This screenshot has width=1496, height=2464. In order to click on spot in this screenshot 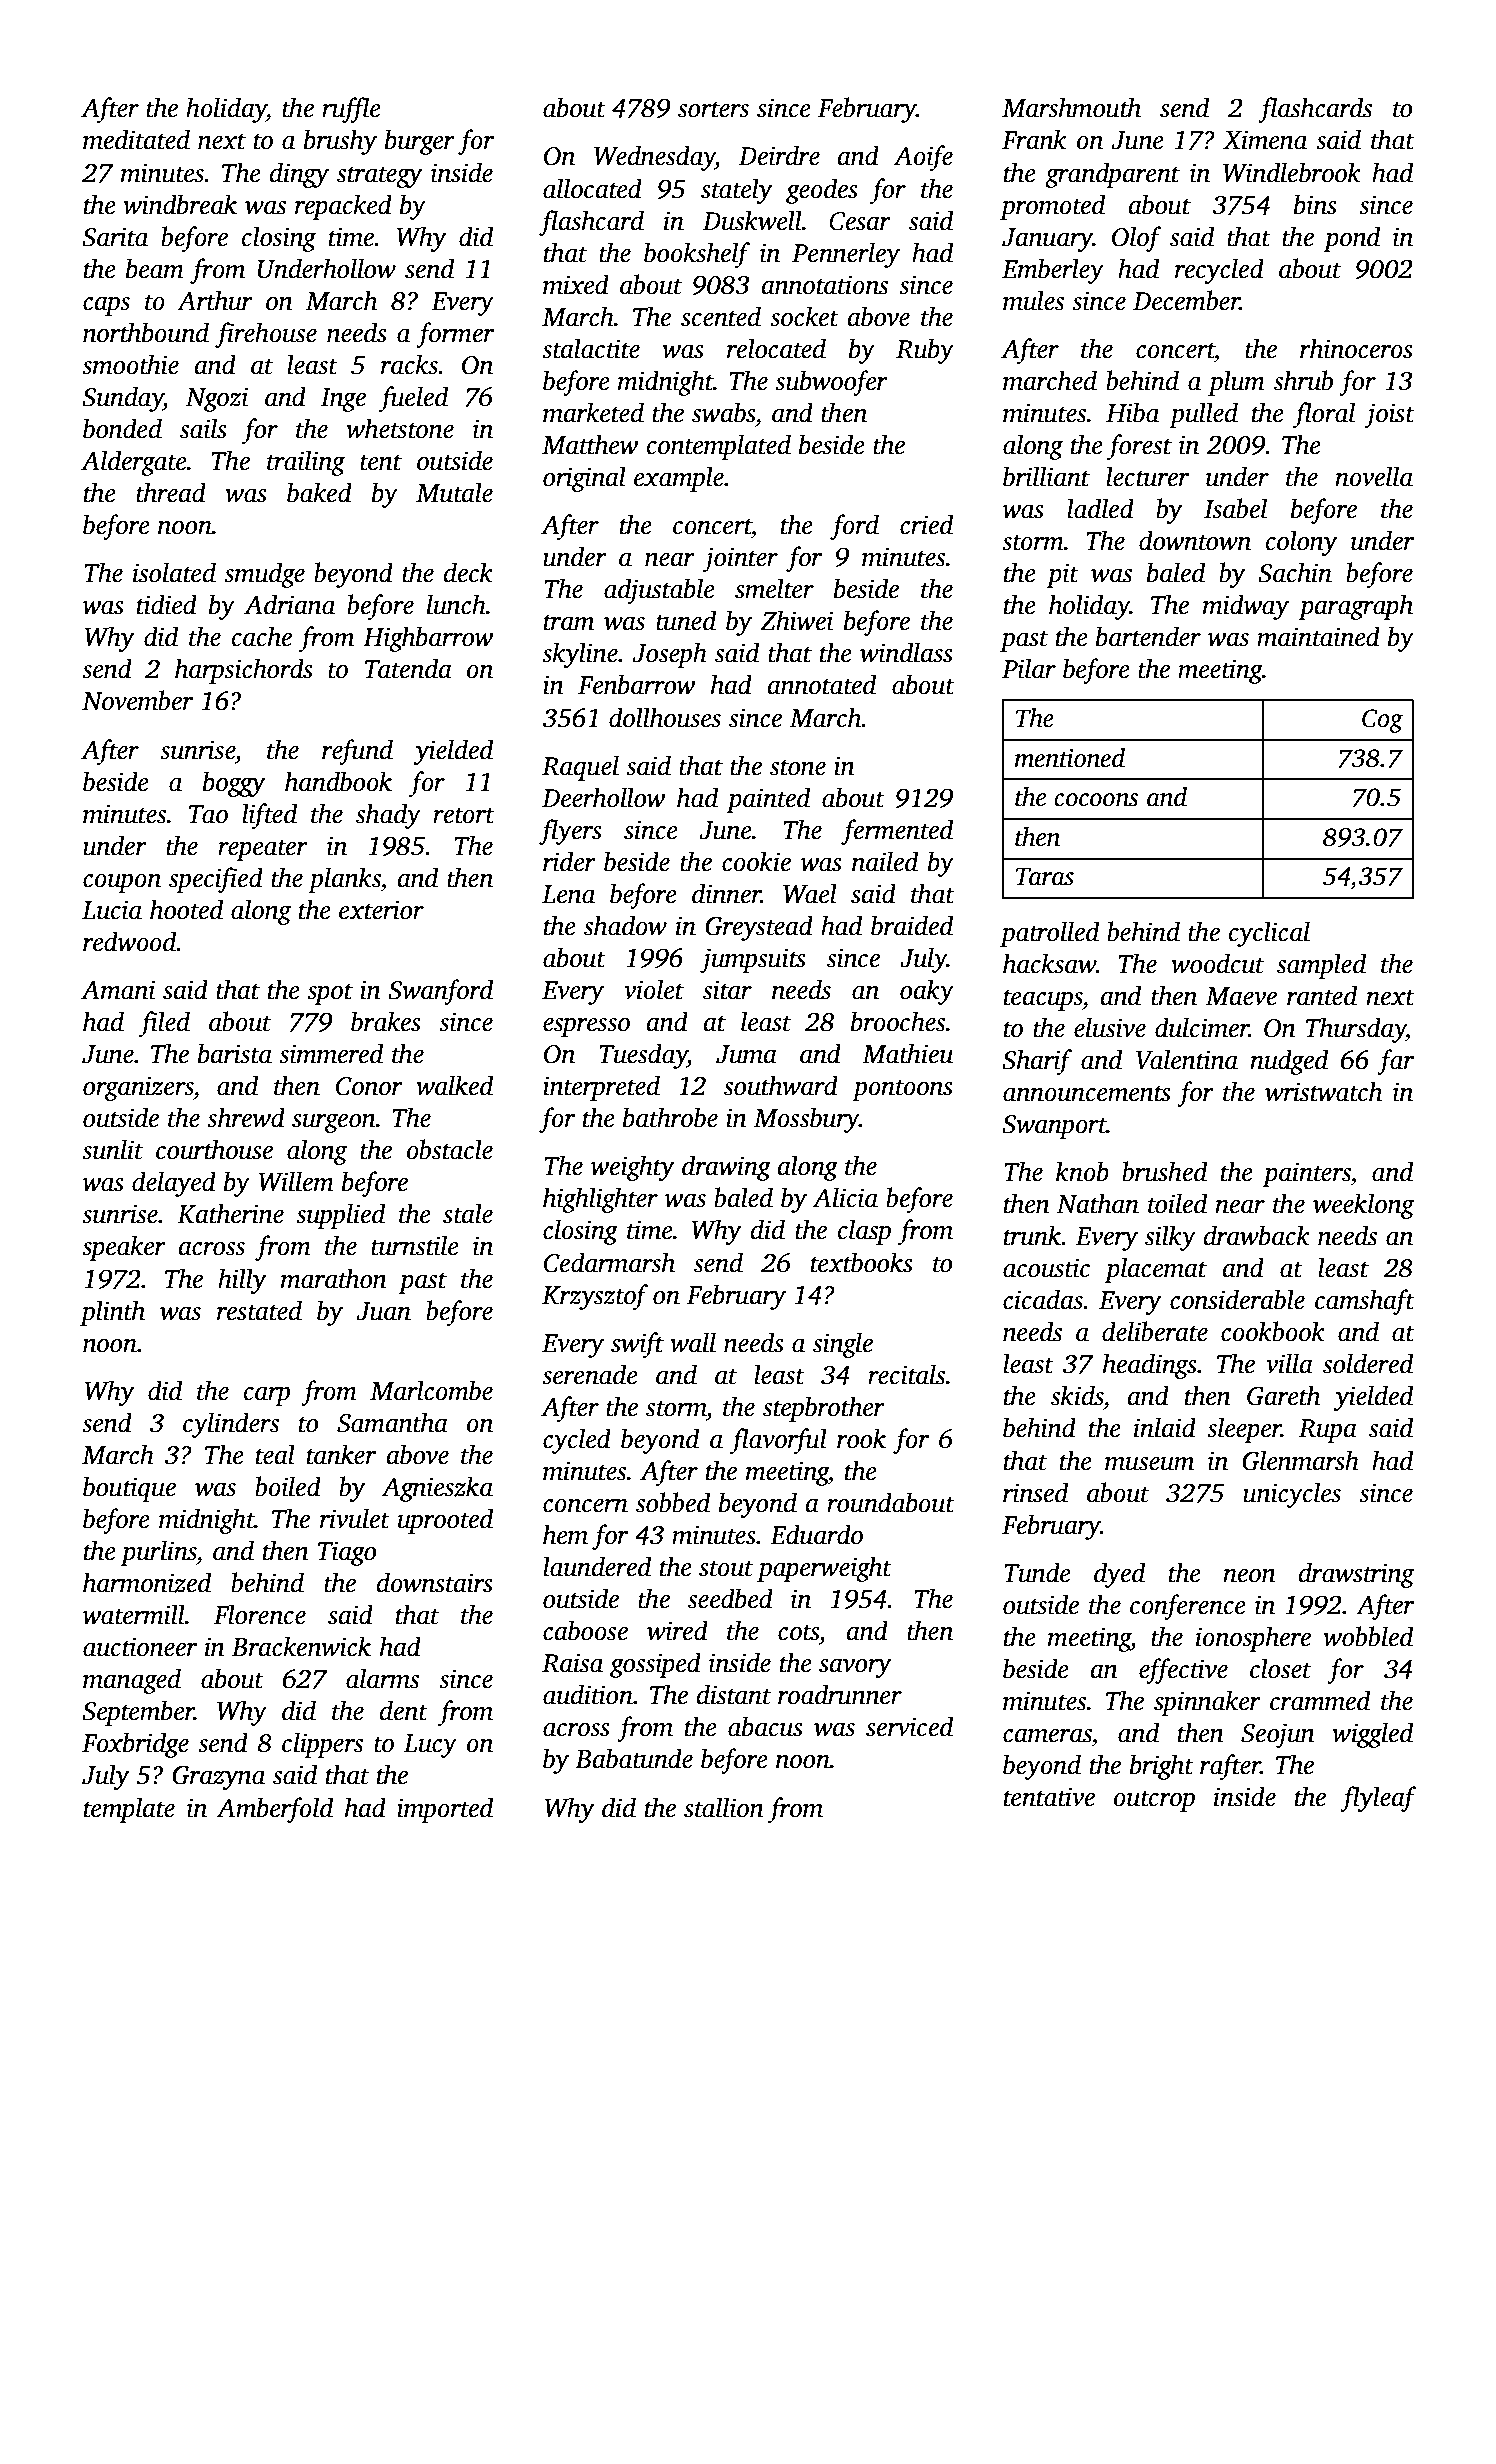, I will do `click(330, 994)`.
